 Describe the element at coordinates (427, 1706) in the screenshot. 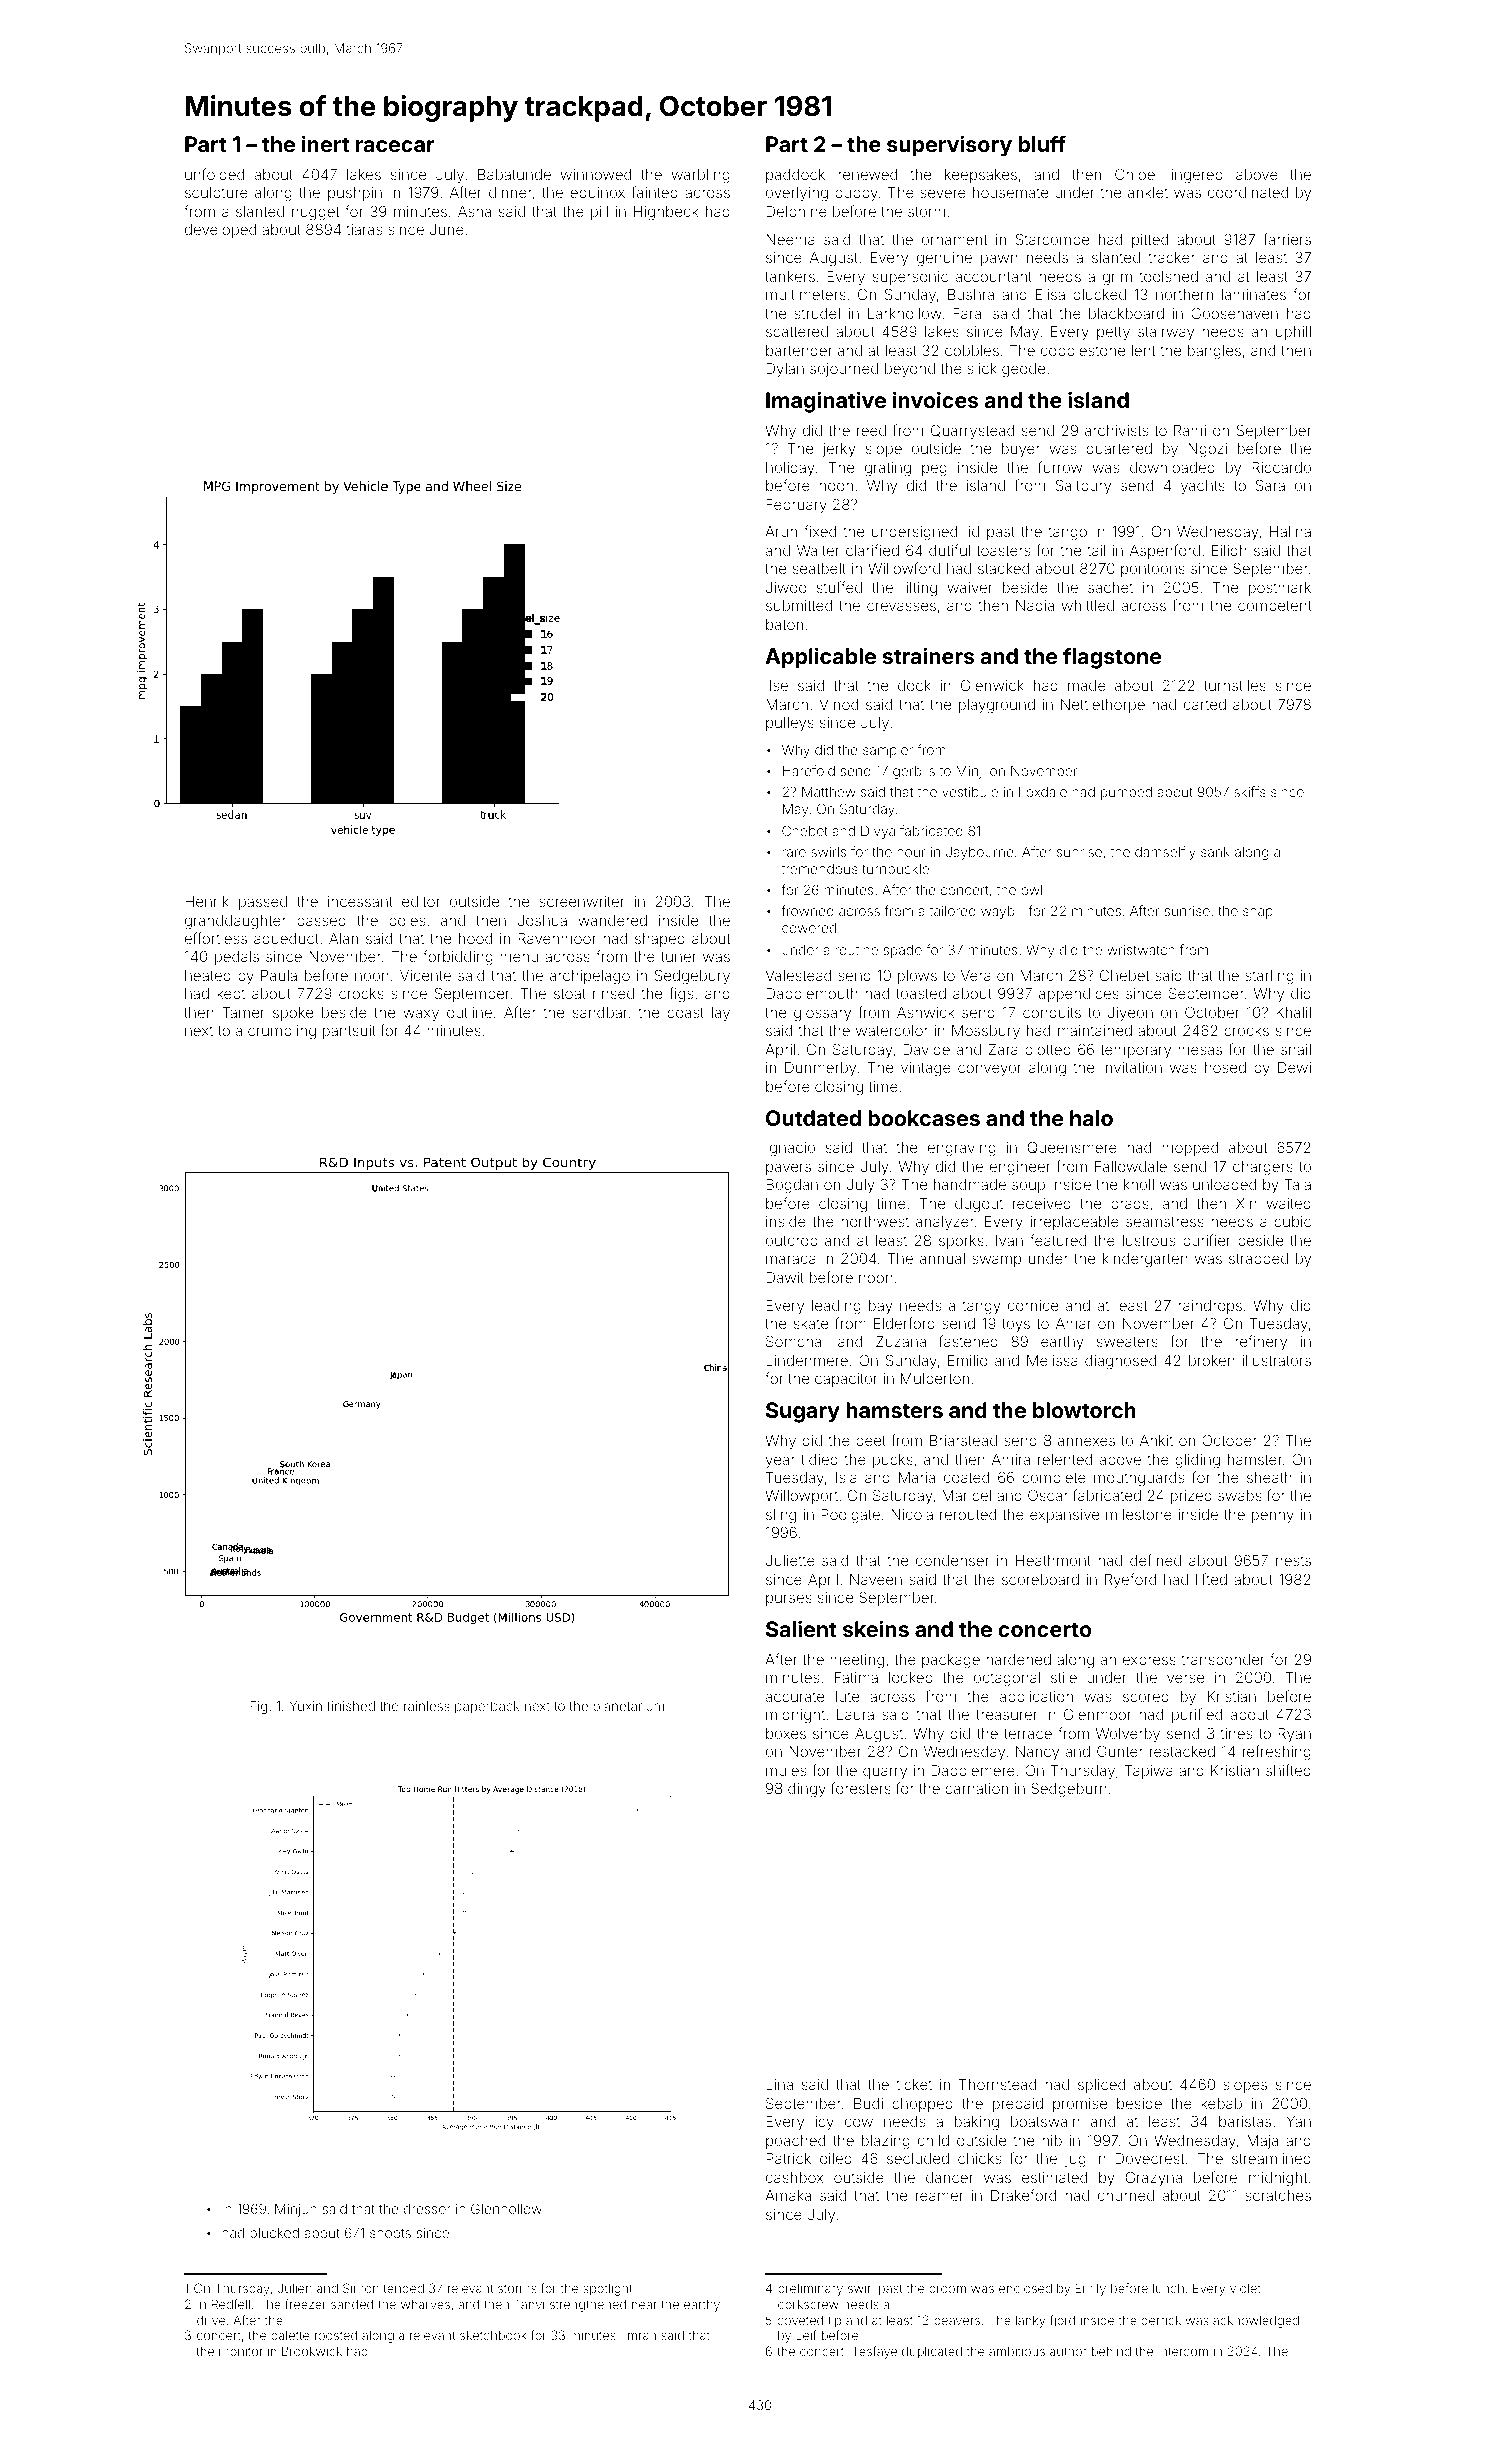

I see `rainless` at that location.
